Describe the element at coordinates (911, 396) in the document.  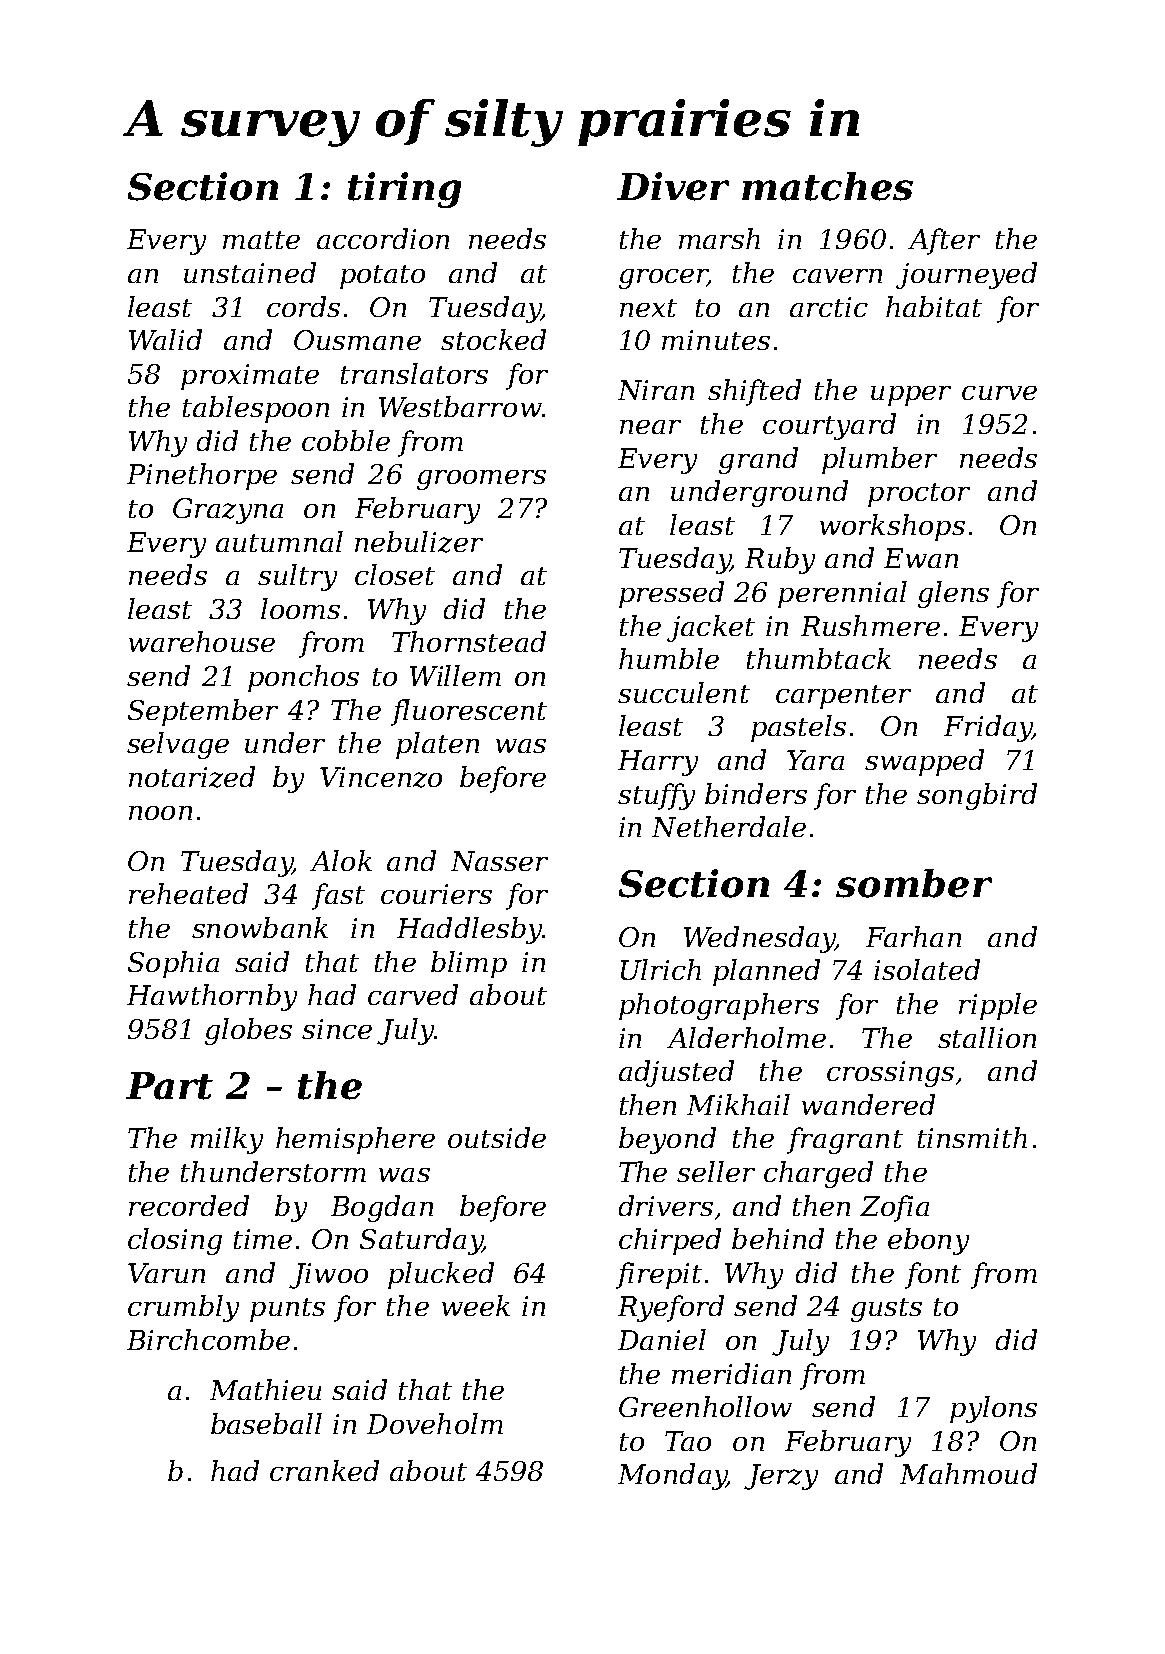
I see `upper` at that location.
